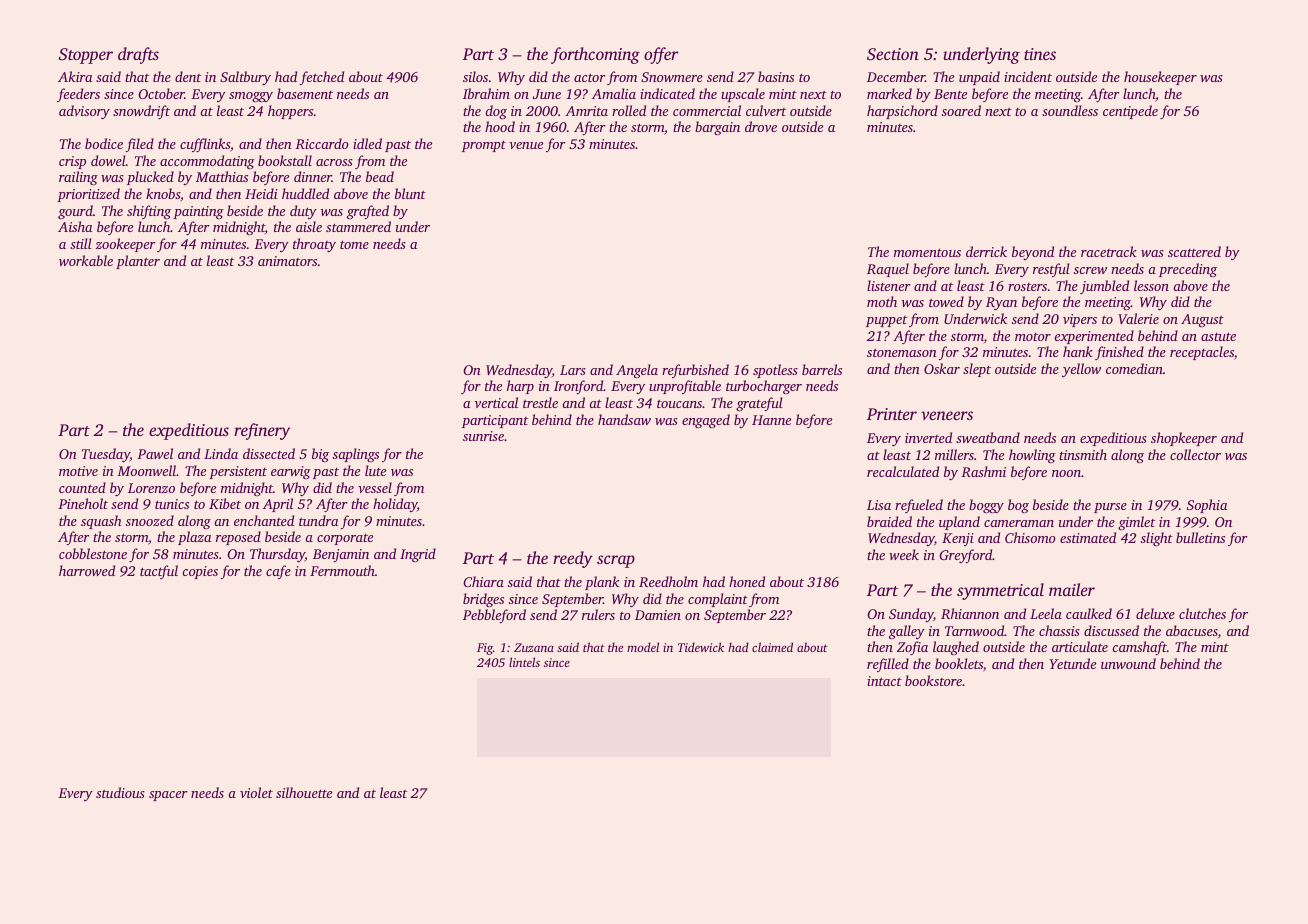 The image size is (1308, 924). Describe the element at coordinates (1184, 439) in the document. I see `shopkeeper` at that location.
